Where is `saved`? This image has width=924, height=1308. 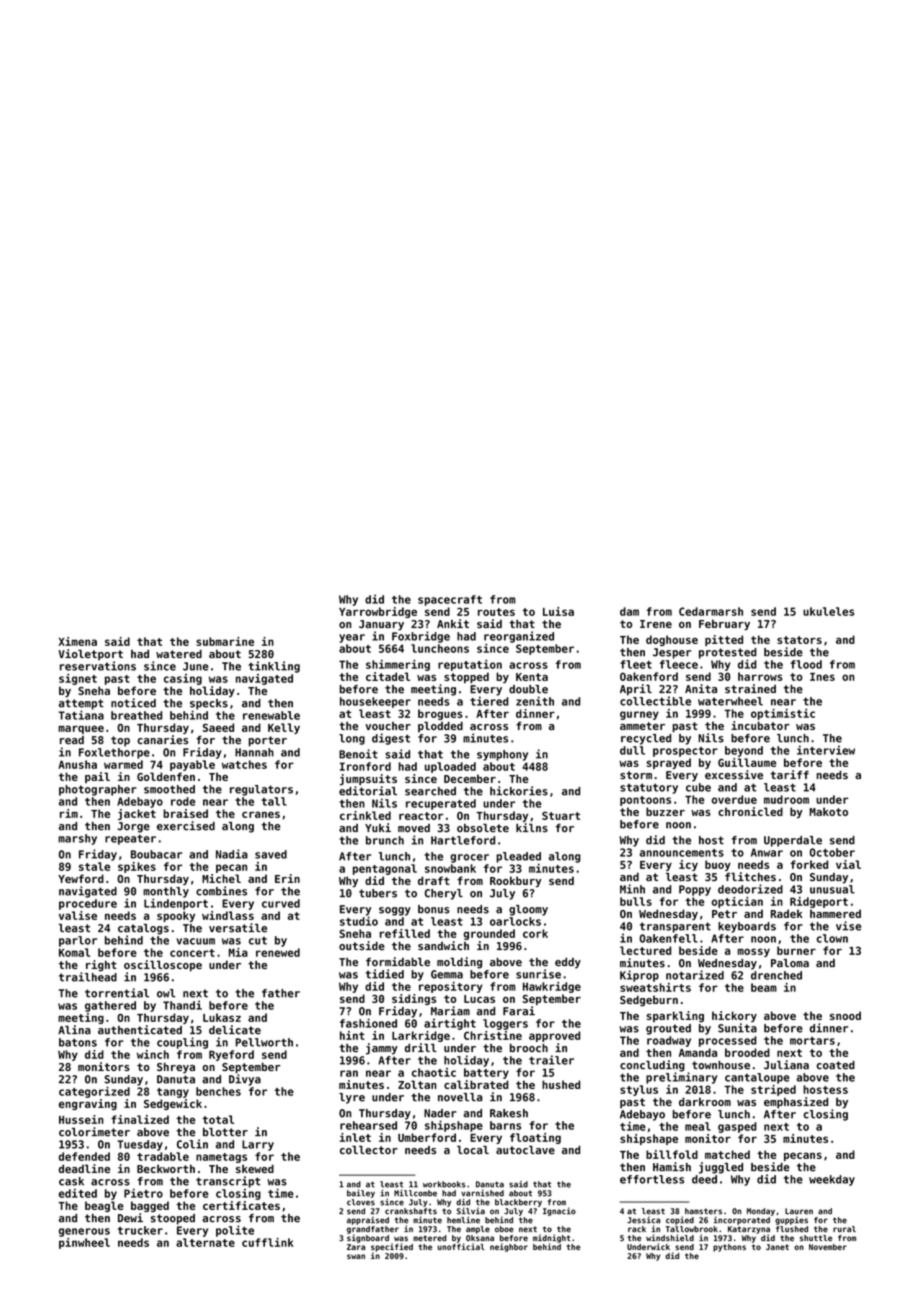
saved is located at coordinates (271, 854).
